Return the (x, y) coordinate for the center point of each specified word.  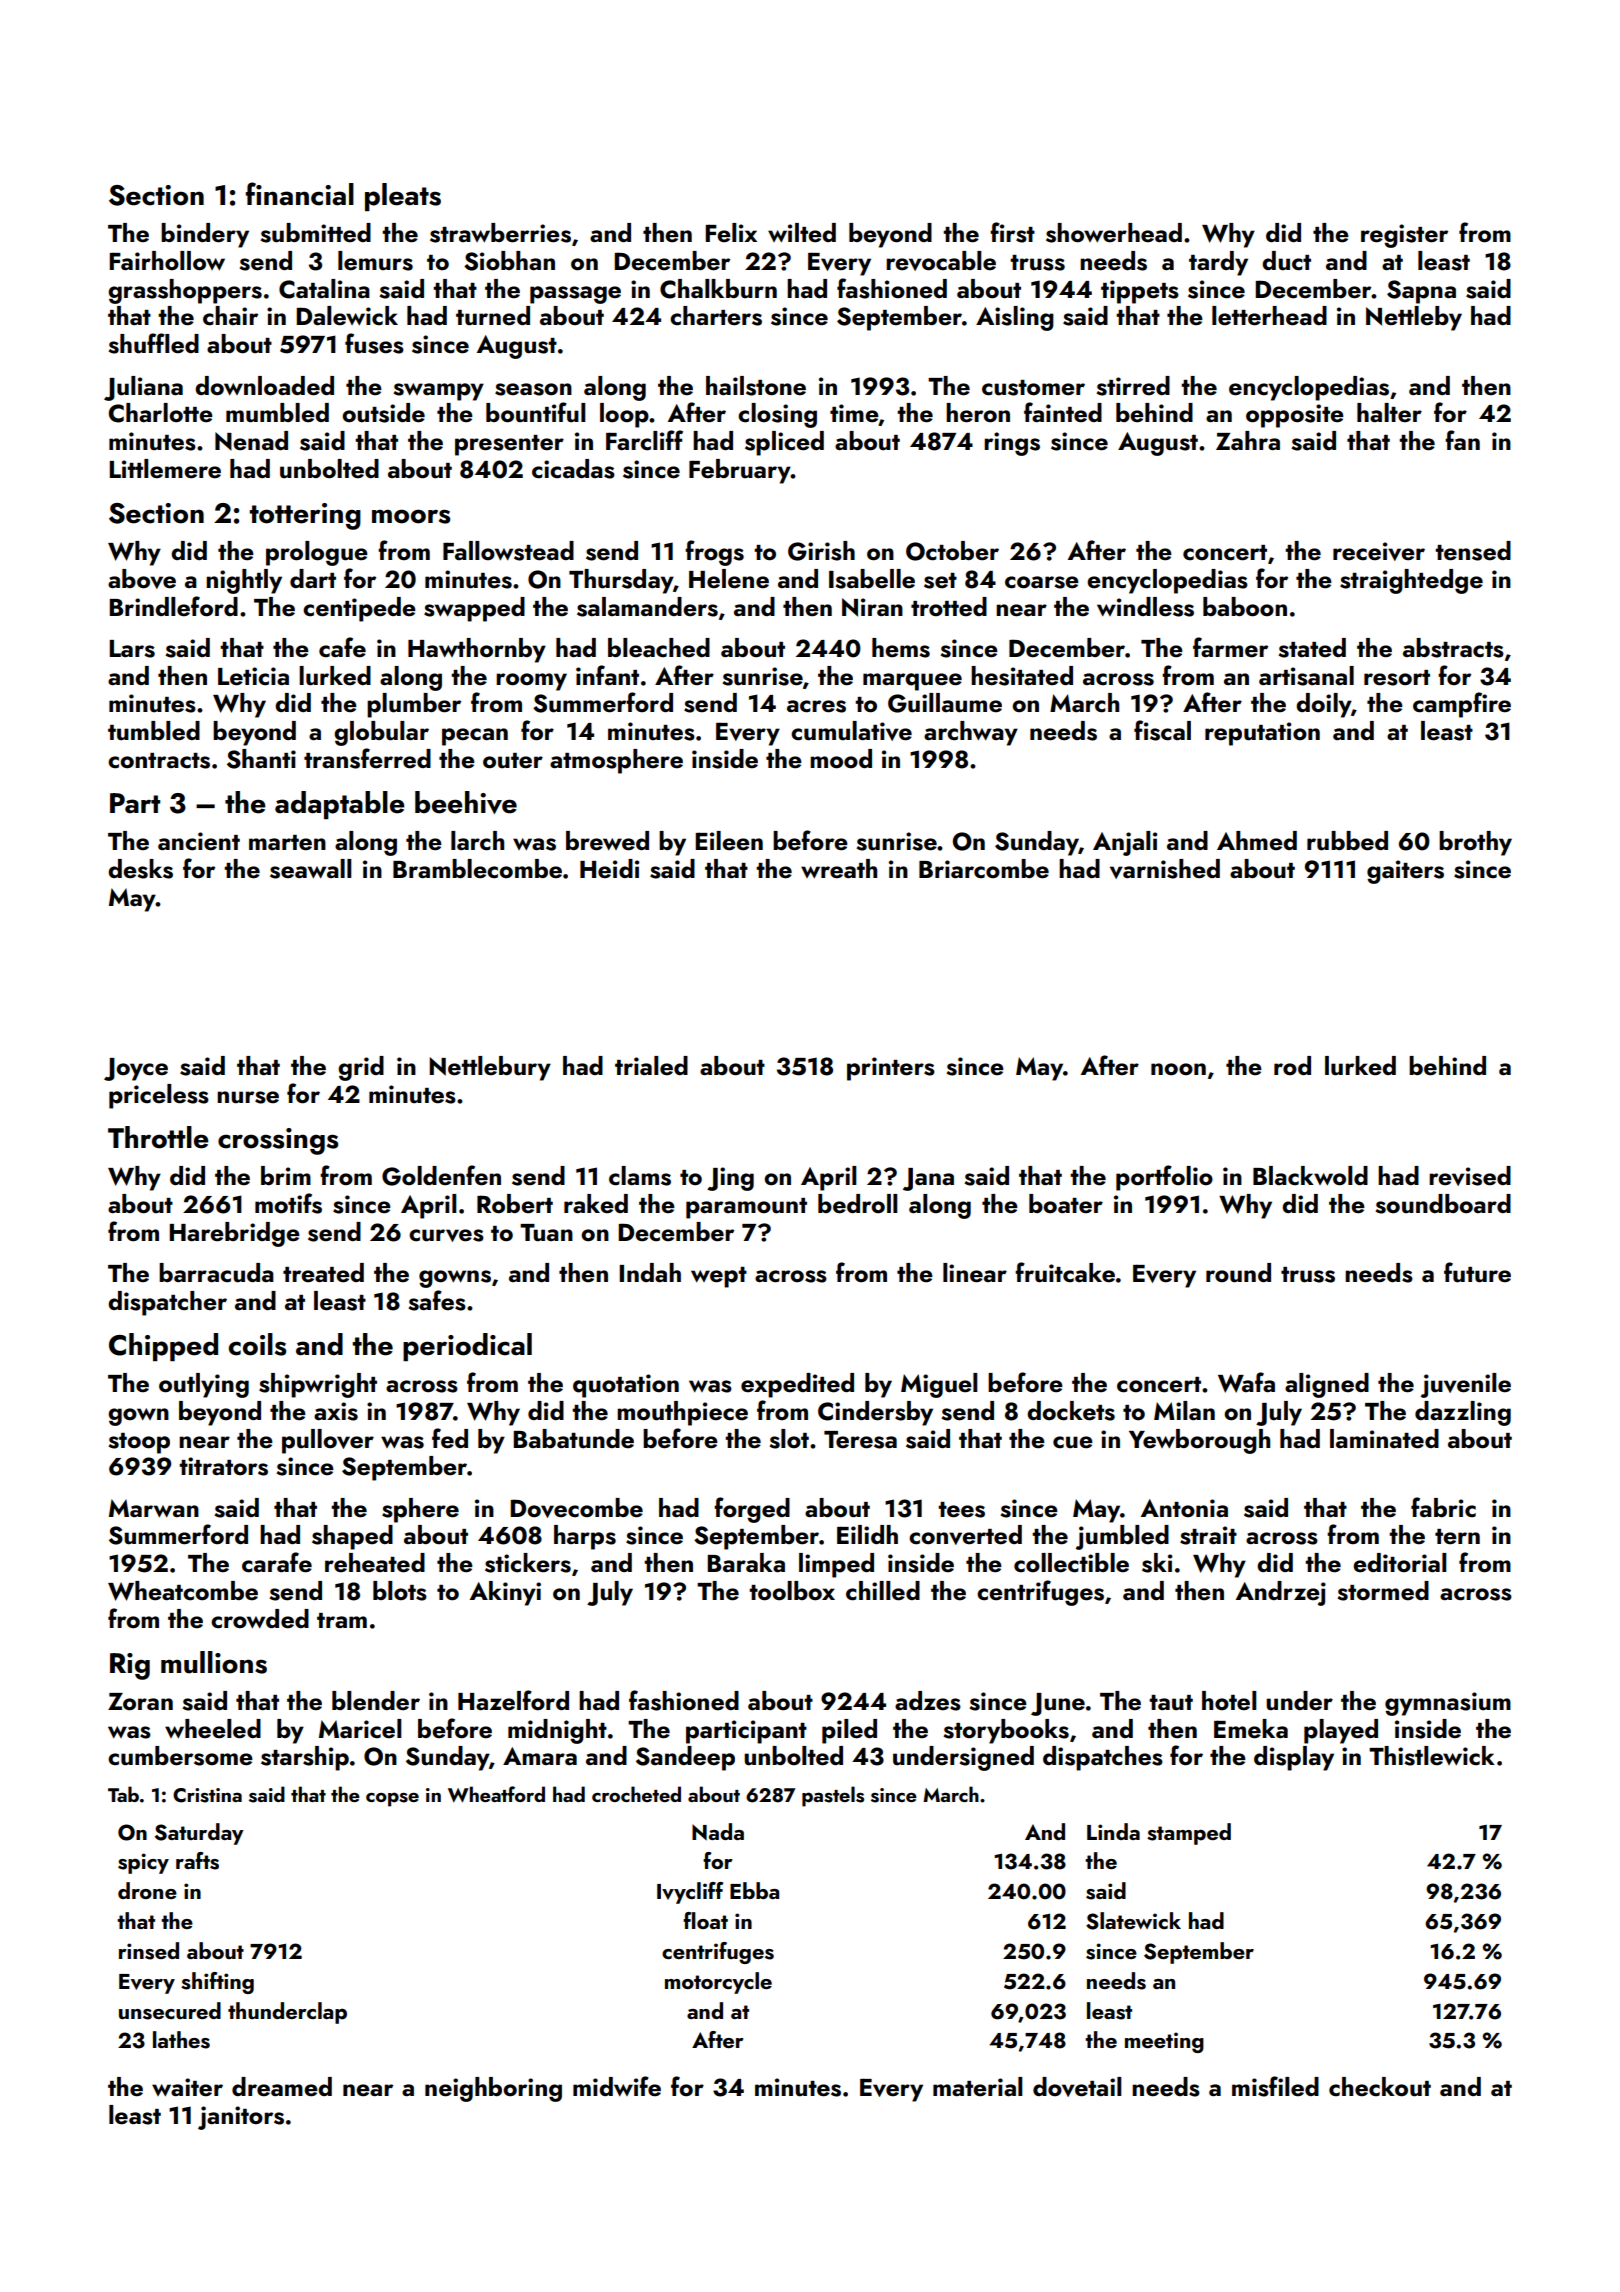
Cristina (207, 1795)
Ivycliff (690, 1893)
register (1404, 236)
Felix (731, 233)
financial (300, 194)
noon (1178, 1069)
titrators (223, 1466)
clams (640, 1176)
